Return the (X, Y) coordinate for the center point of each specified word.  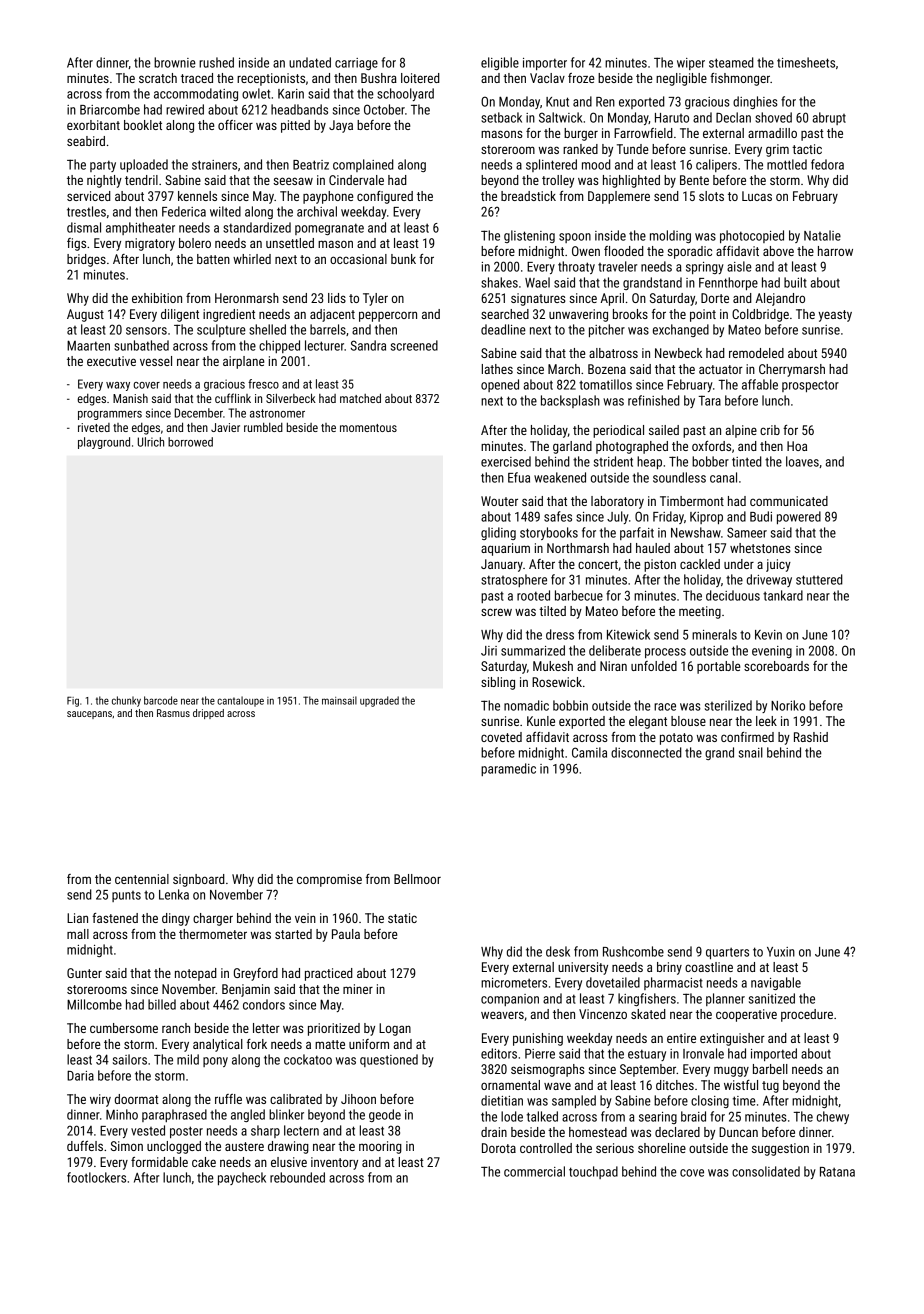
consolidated (766, 1171)
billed (162, 1004)
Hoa (797, 446)
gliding (498, 533)
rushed (216, 62)
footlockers (96, 1177)
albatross (613, 353)
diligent (180, 315)
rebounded (297, 1177)
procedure (807, 1015)
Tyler (375, 299)
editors (499, 1053)
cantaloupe (240, 701)
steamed (731, 62)
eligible (500, 63)
